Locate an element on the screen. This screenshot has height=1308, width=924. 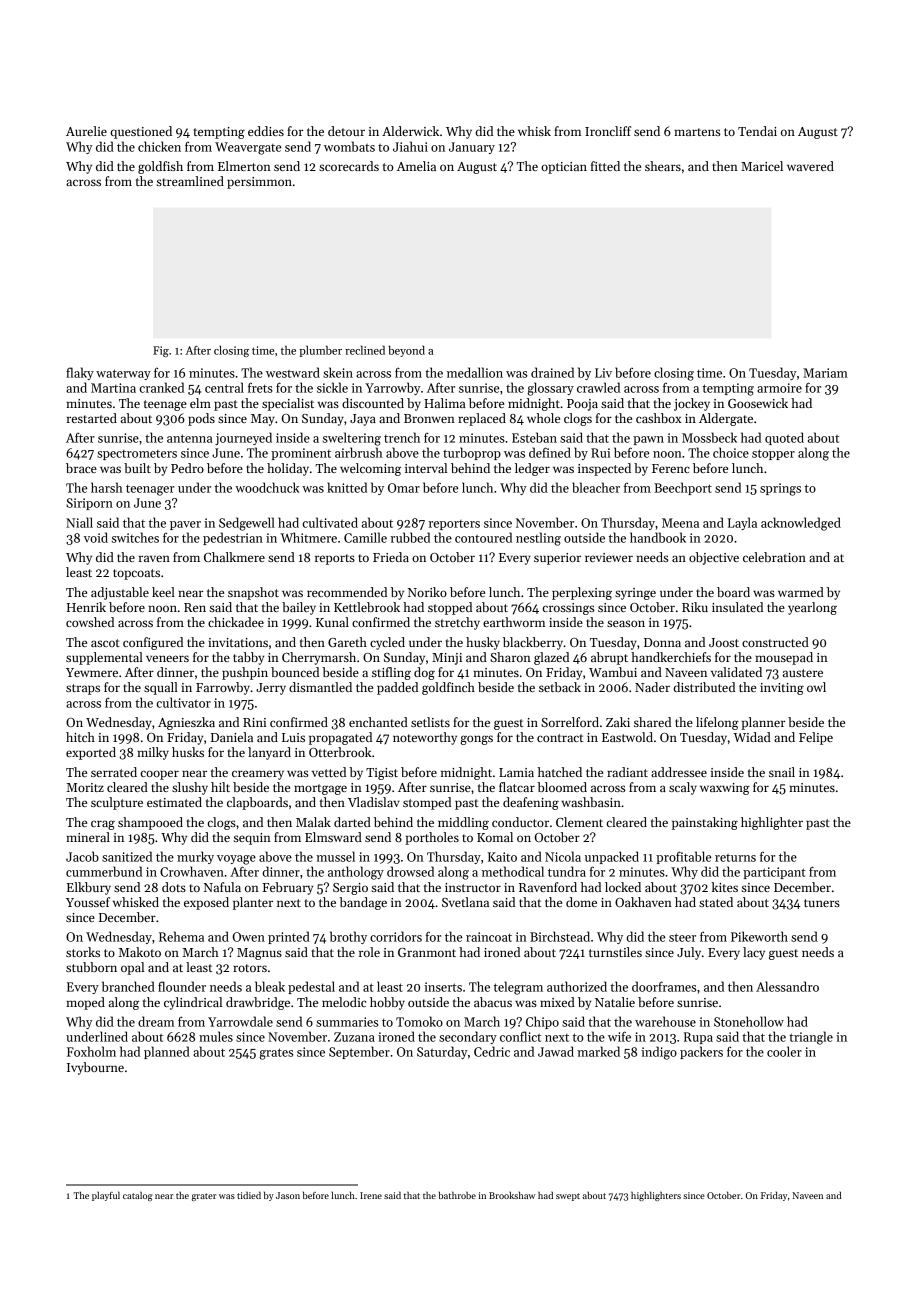
Aurelie is located at coordinates (86, 131).
